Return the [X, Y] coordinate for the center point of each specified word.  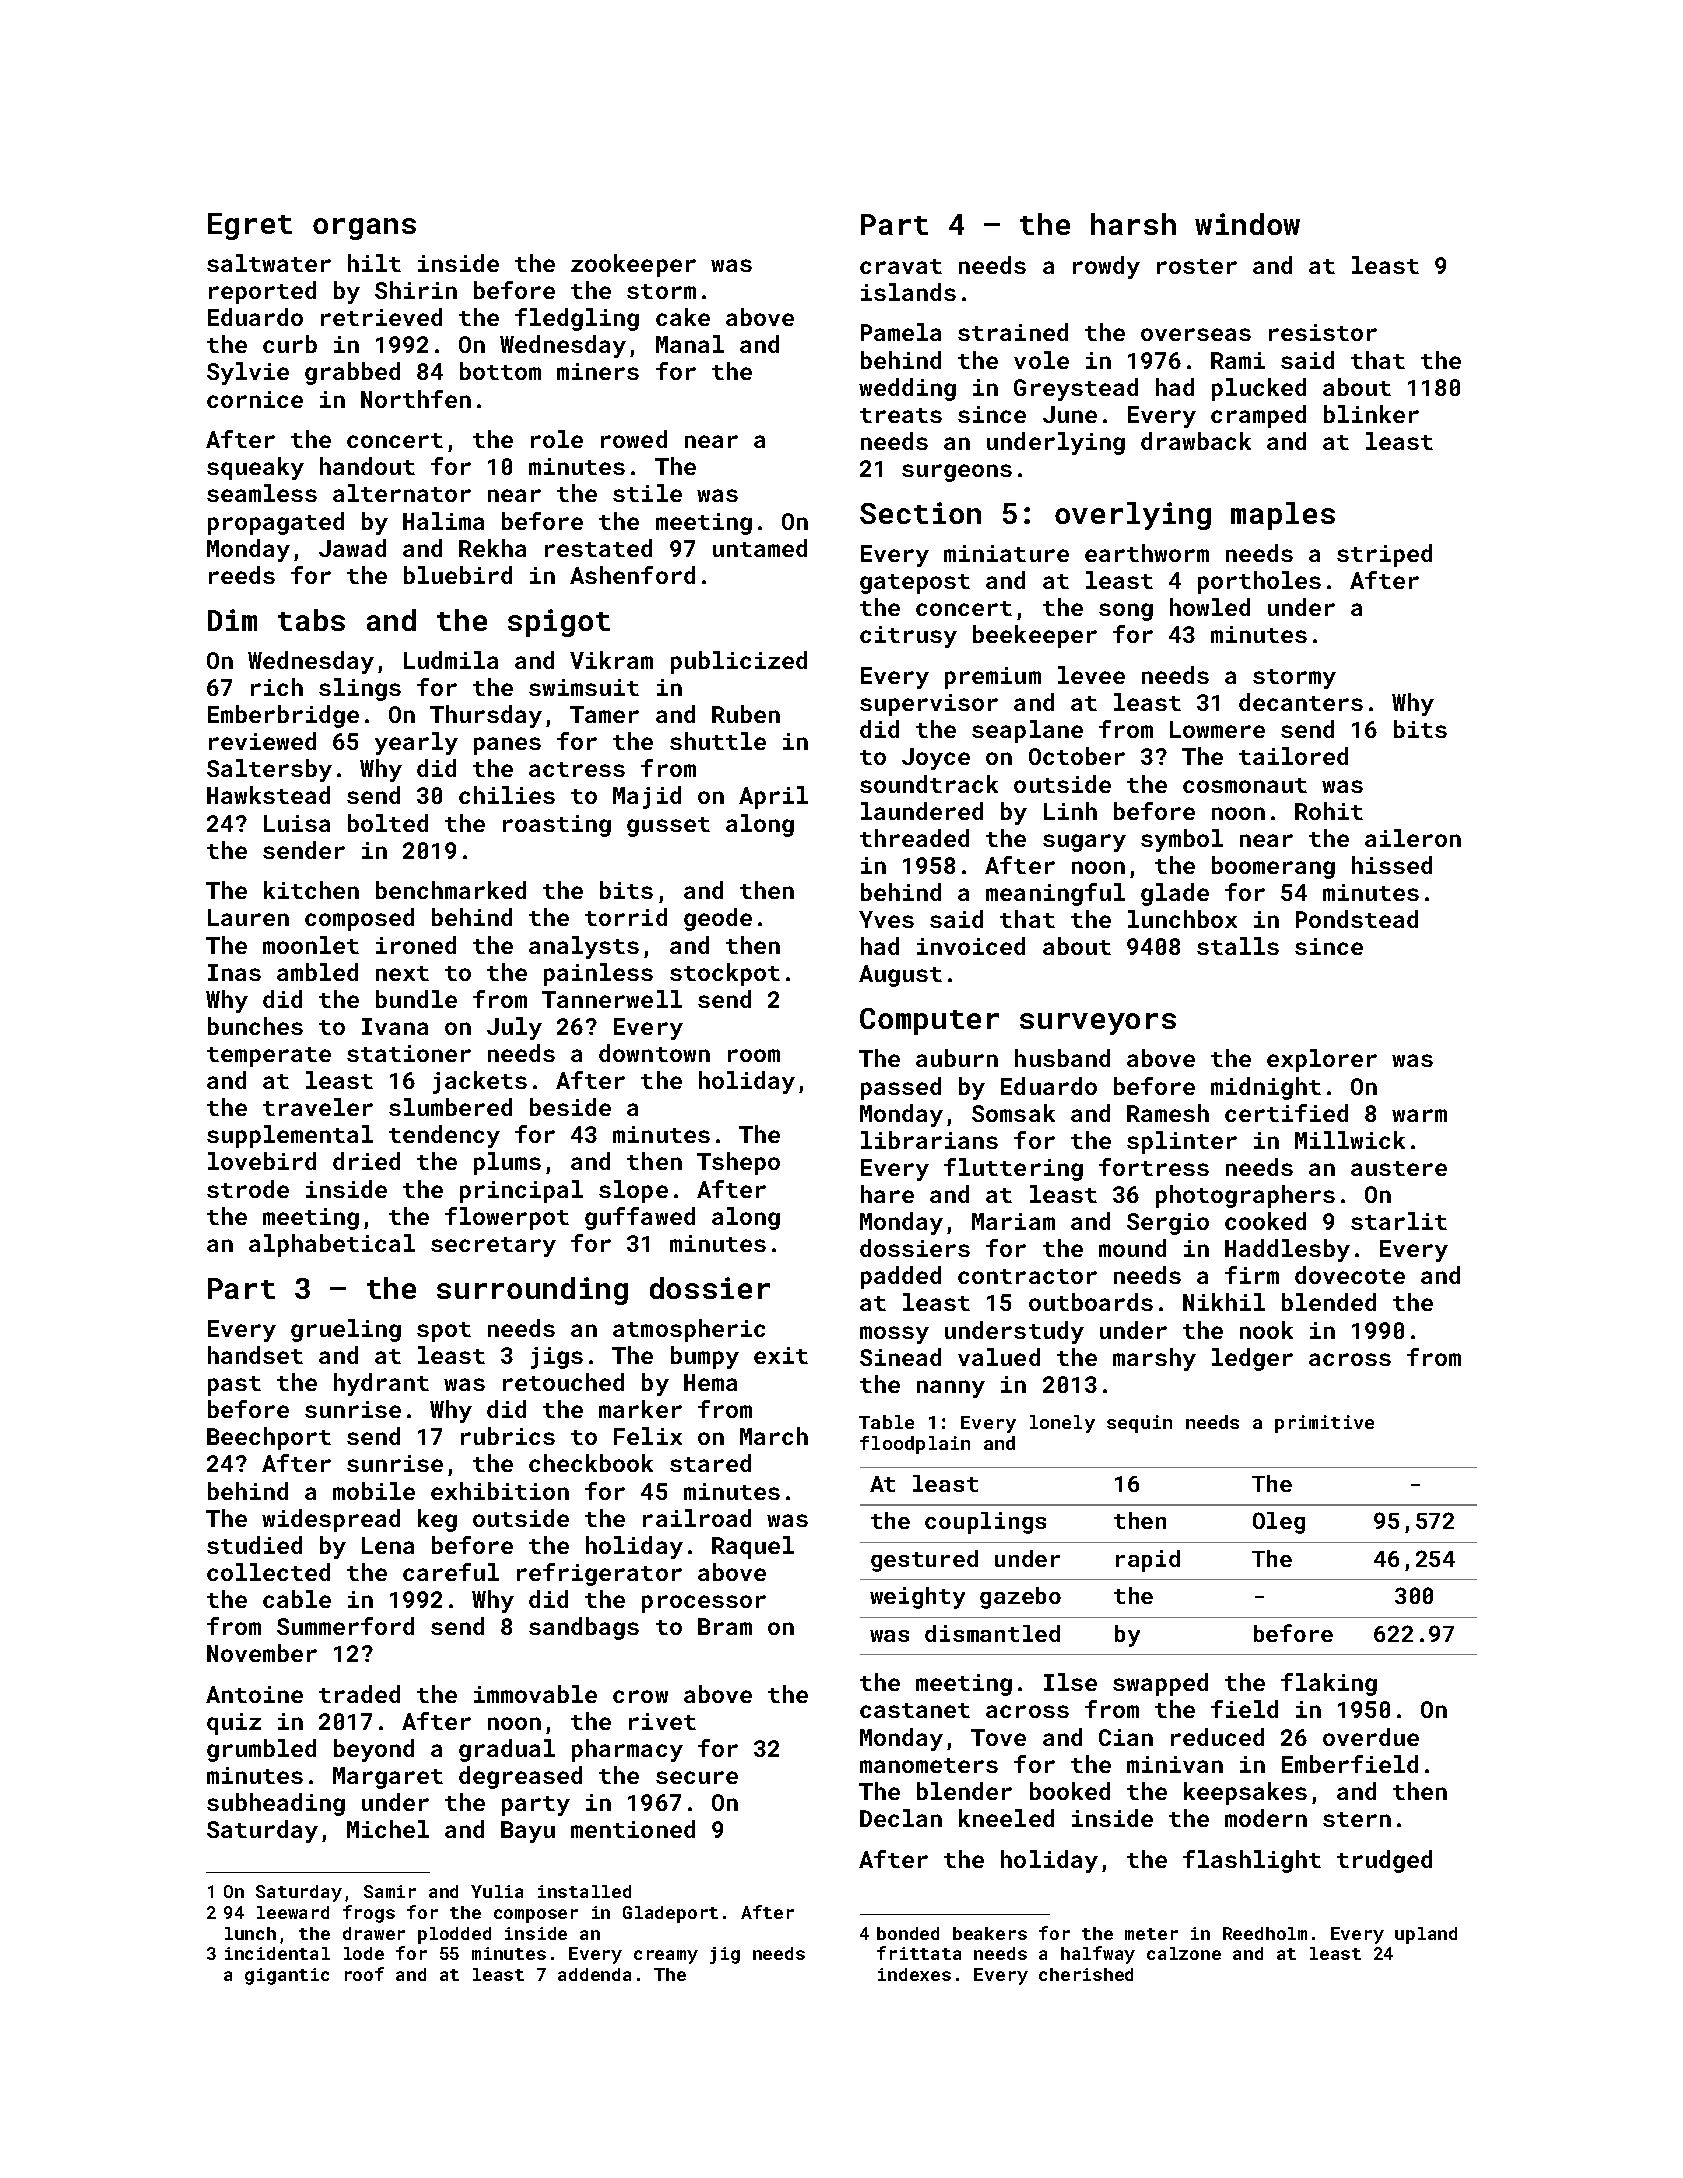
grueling [346, 1330]
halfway [1098, 1955]
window [1247, 224]
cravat [901, 266]
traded [359, 1694]
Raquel [753, 1547]
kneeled [1006, 1818]
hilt [374, 263]
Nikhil [1224, 1302]
